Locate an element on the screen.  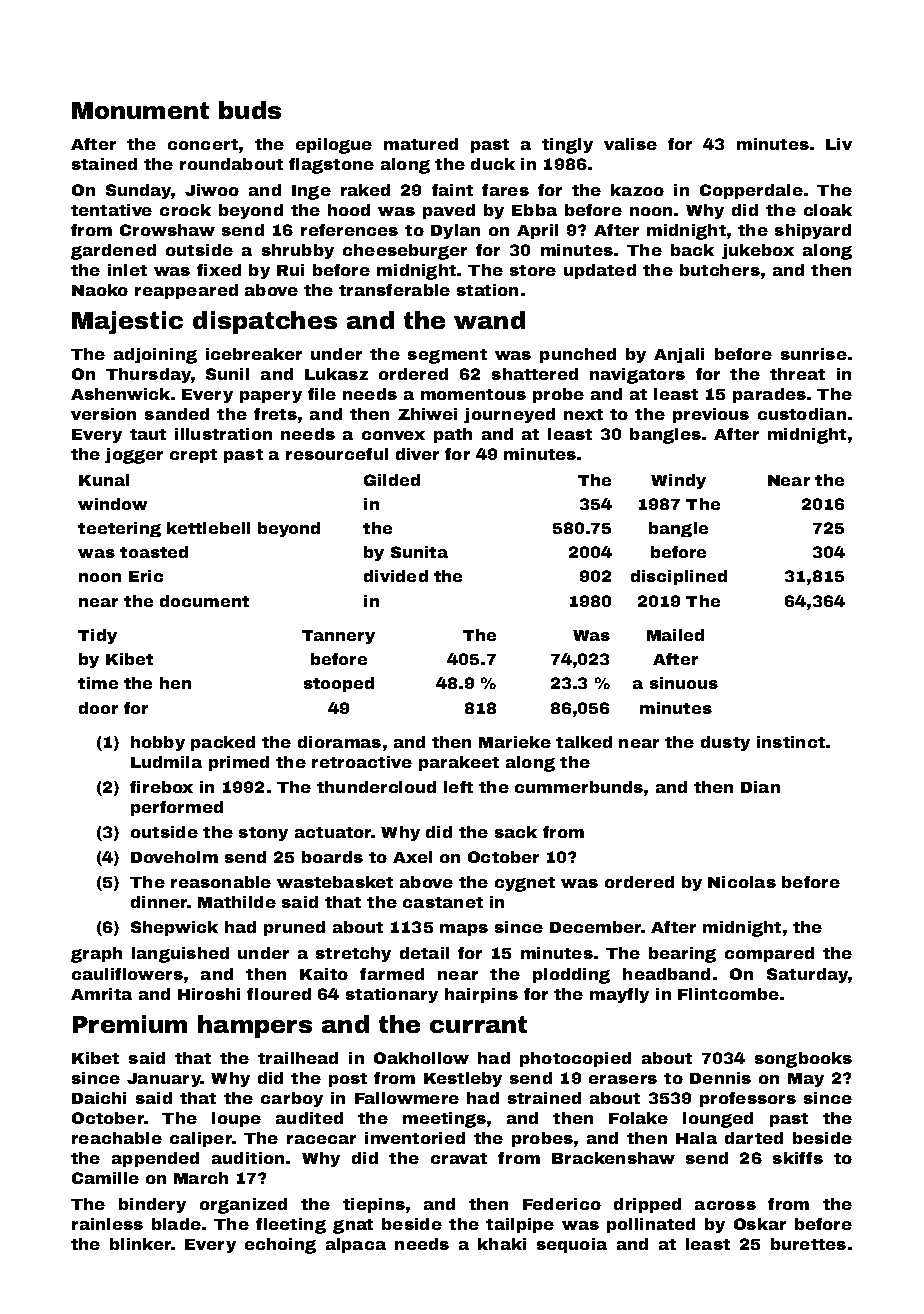
faint is located at coordinates (452, 190).
